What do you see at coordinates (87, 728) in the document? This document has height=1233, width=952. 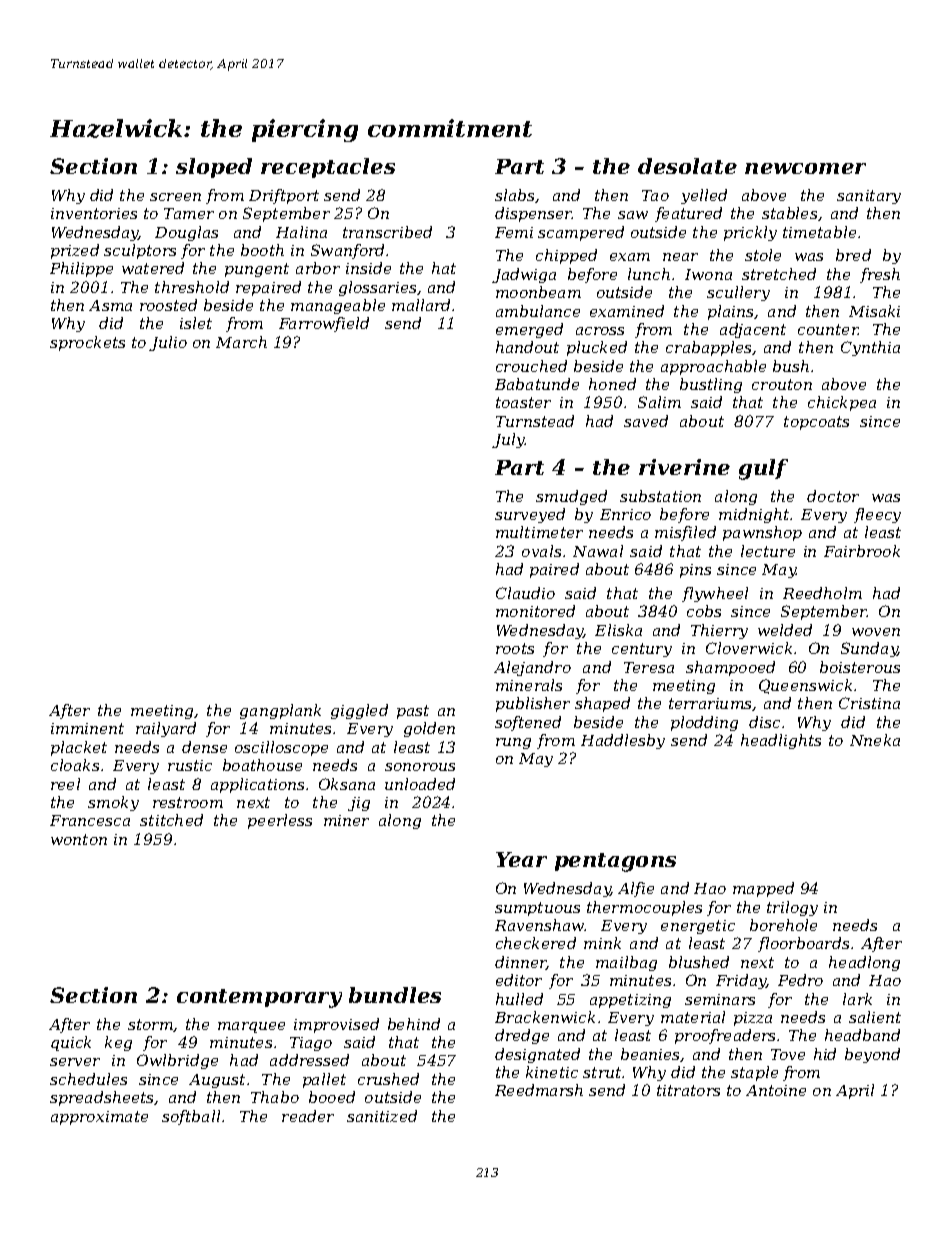 I see `imminent` at bounding box center [87, 728].
